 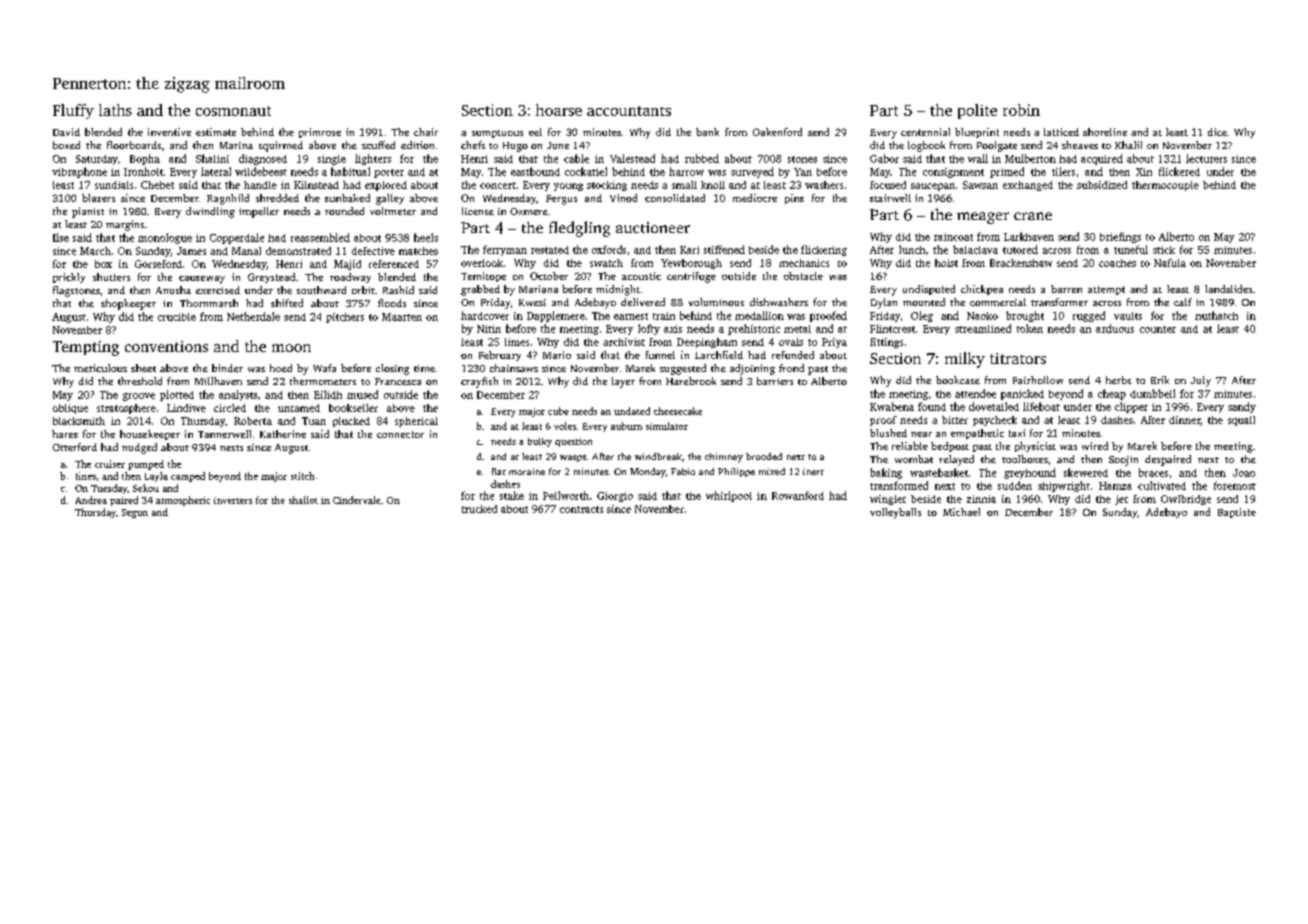 What do you see at coordinates (218, 381) in the screenshot?
I see `Millhaven` at bounding box center [218, 381].
